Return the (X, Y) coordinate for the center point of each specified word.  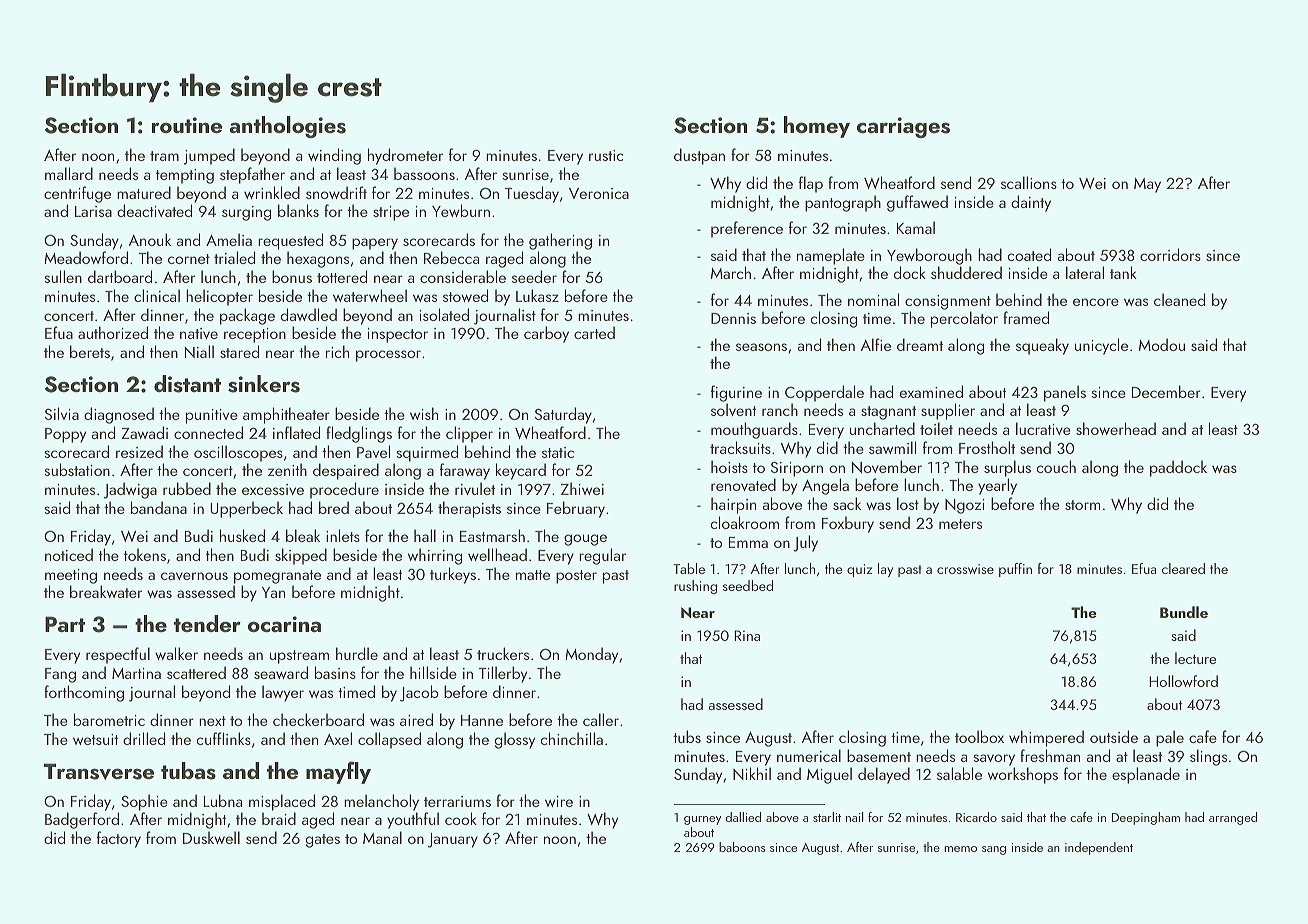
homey (817, 127)
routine (187, 125)
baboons (742, 847)
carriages (903, 127)
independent (1099, 848)
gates (323, 841)
